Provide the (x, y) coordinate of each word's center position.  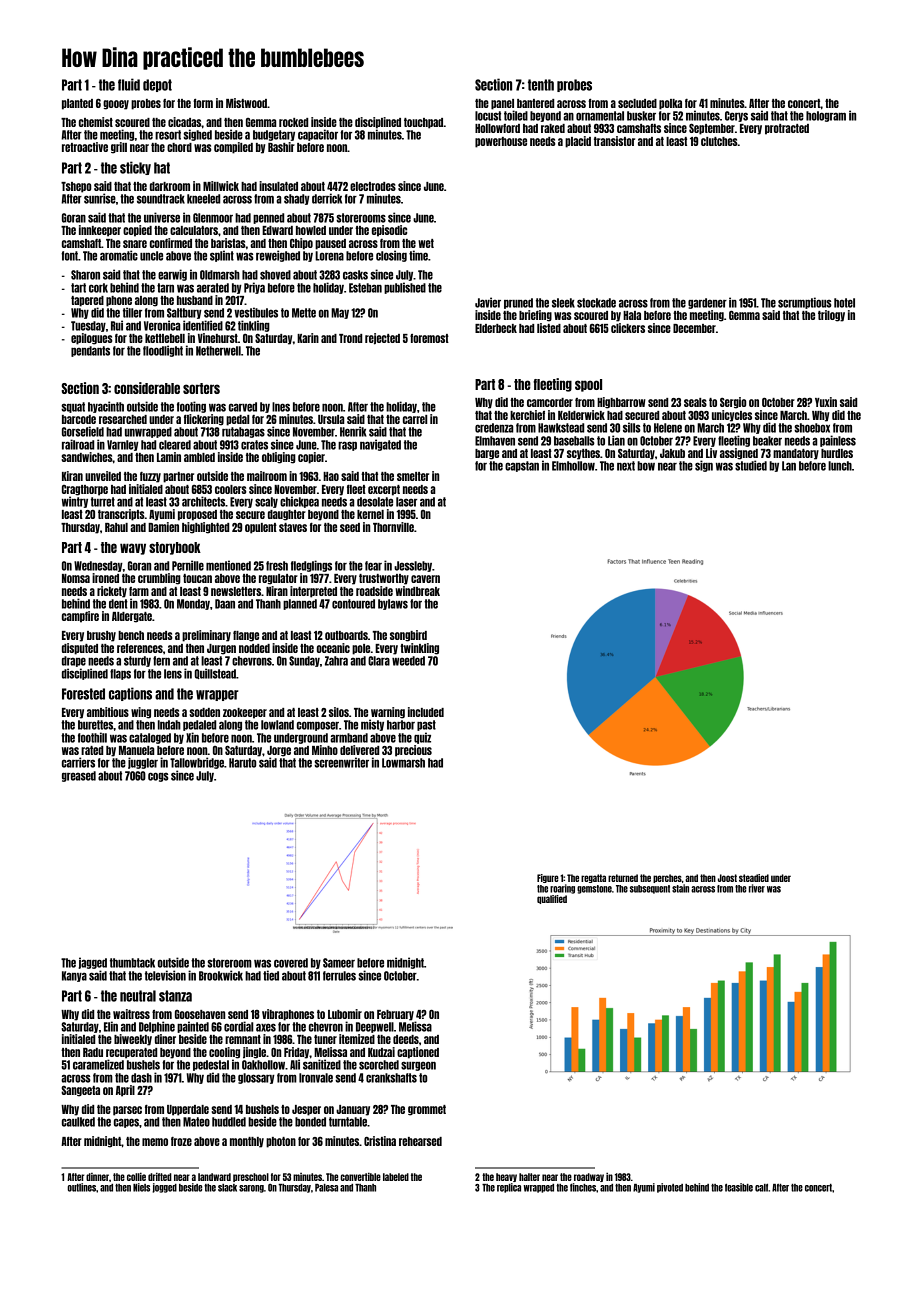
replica (509, 1188)
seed (350, 527)
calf (761, 1187)
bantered (535, 103)
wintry (75, 502)
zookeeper (245, 713)
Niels (141, 1187)
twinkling (419, 649)
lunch (840, 466)
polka (670, 104)
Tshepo (76, 187)
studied (751, 465)
